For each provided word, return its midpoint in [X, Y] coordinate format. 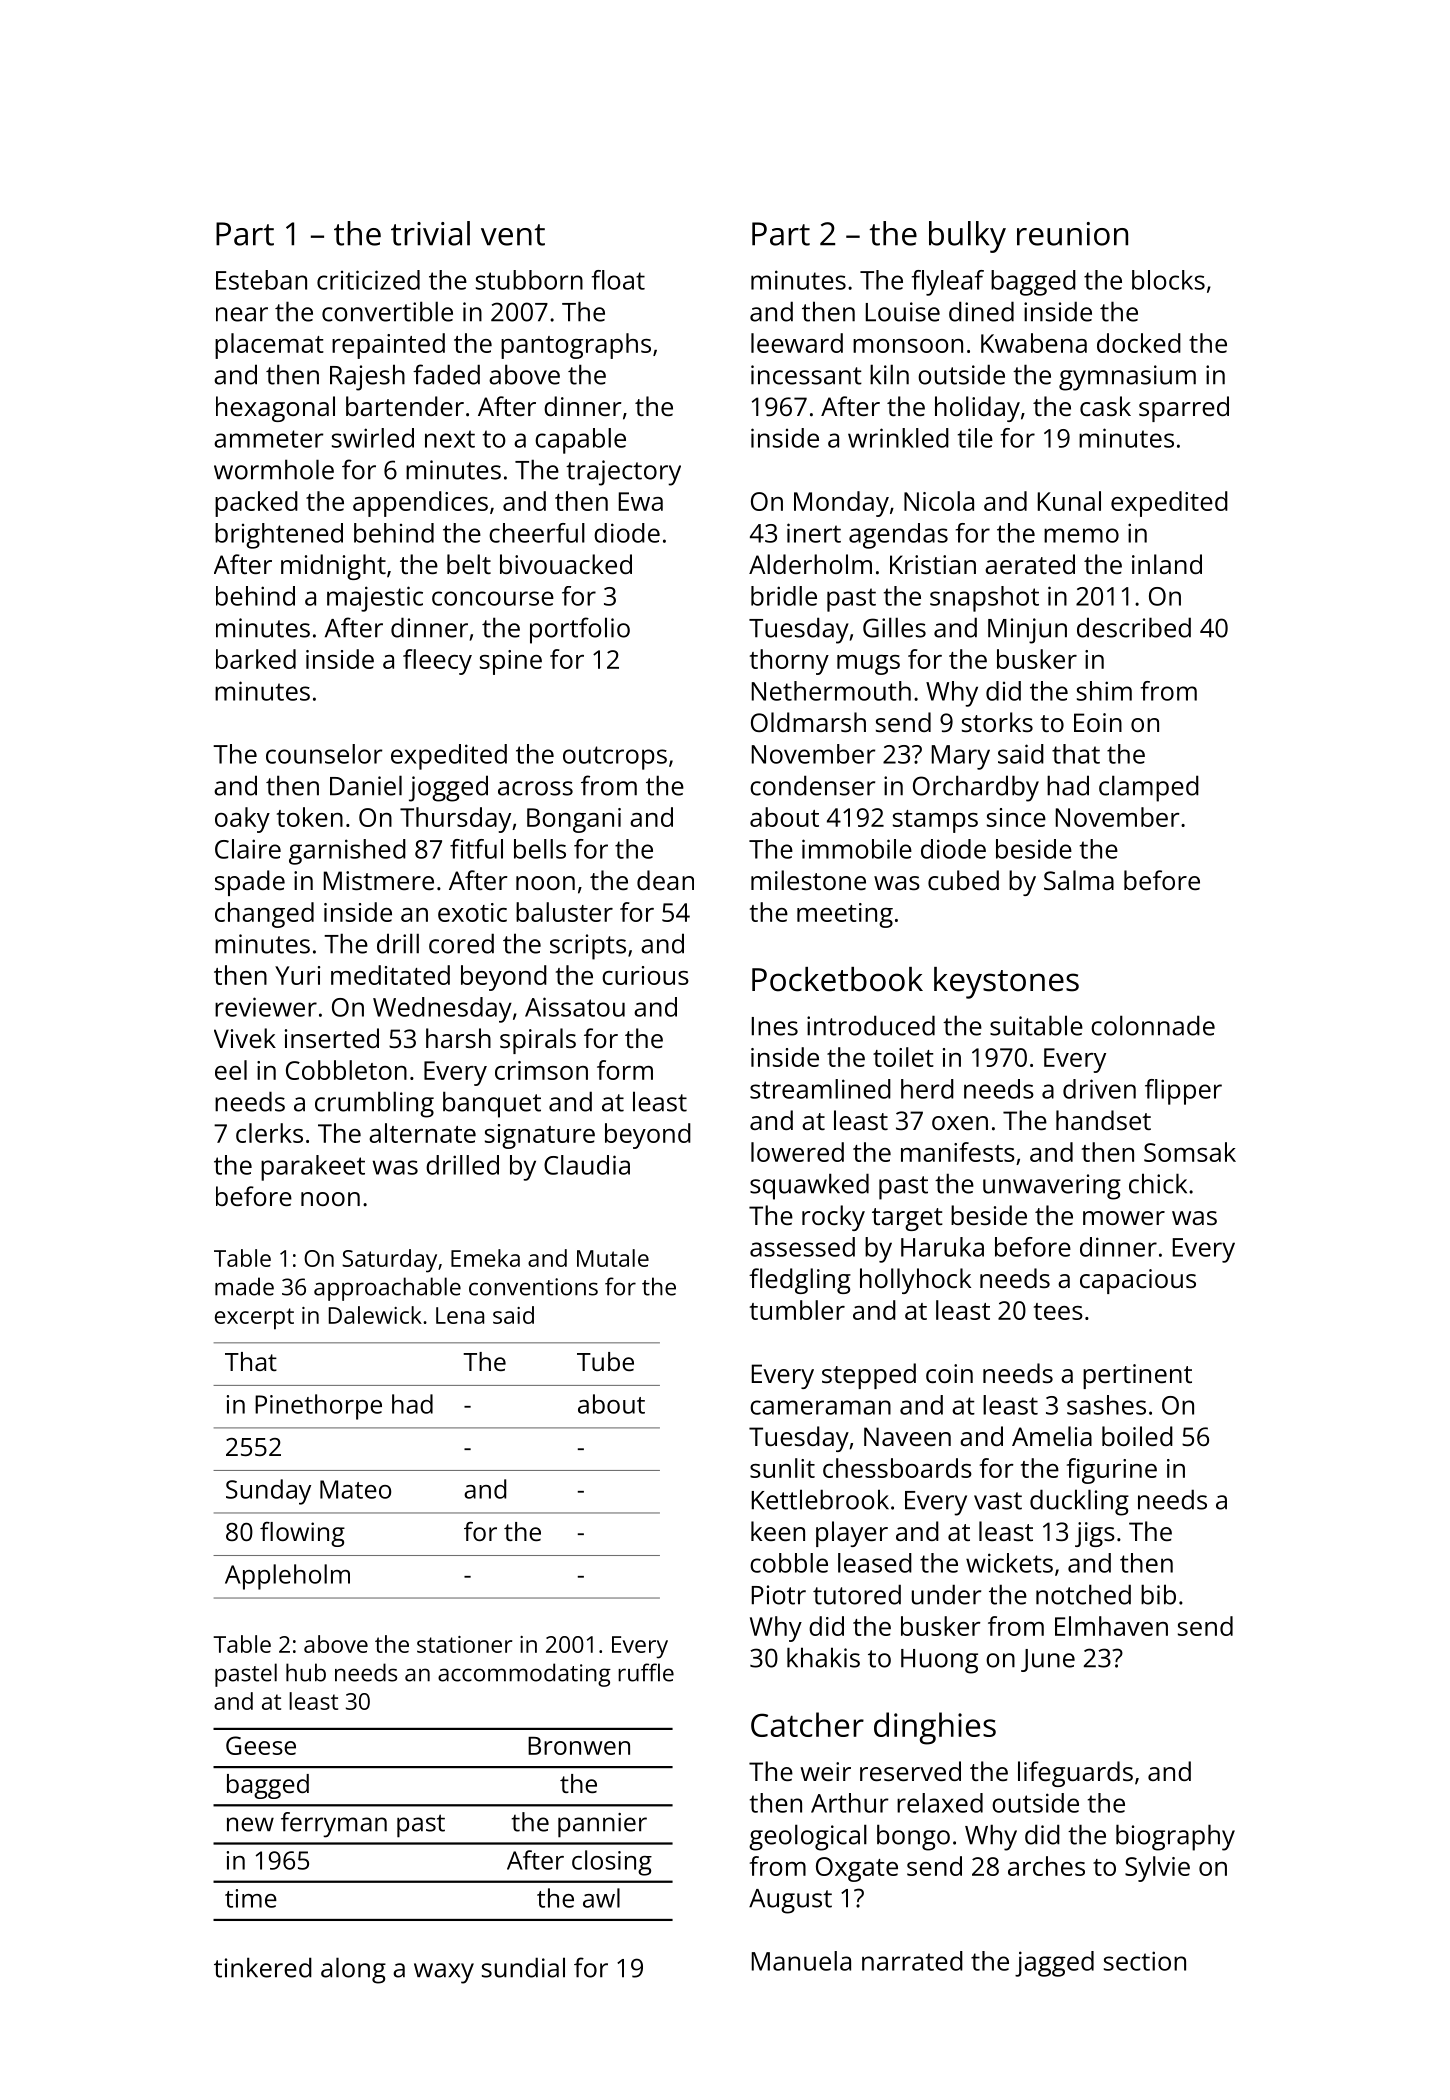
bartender [405, 406]
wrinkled [898, 438]
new [250, 1824]
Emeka [485, 1258]
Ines [775, 1026]
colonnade [1153, 1025]
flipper [1183, 1092]
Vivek [245, 1038]
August [790, 1901]
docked [1139, 343]
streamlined [820, 1089]
